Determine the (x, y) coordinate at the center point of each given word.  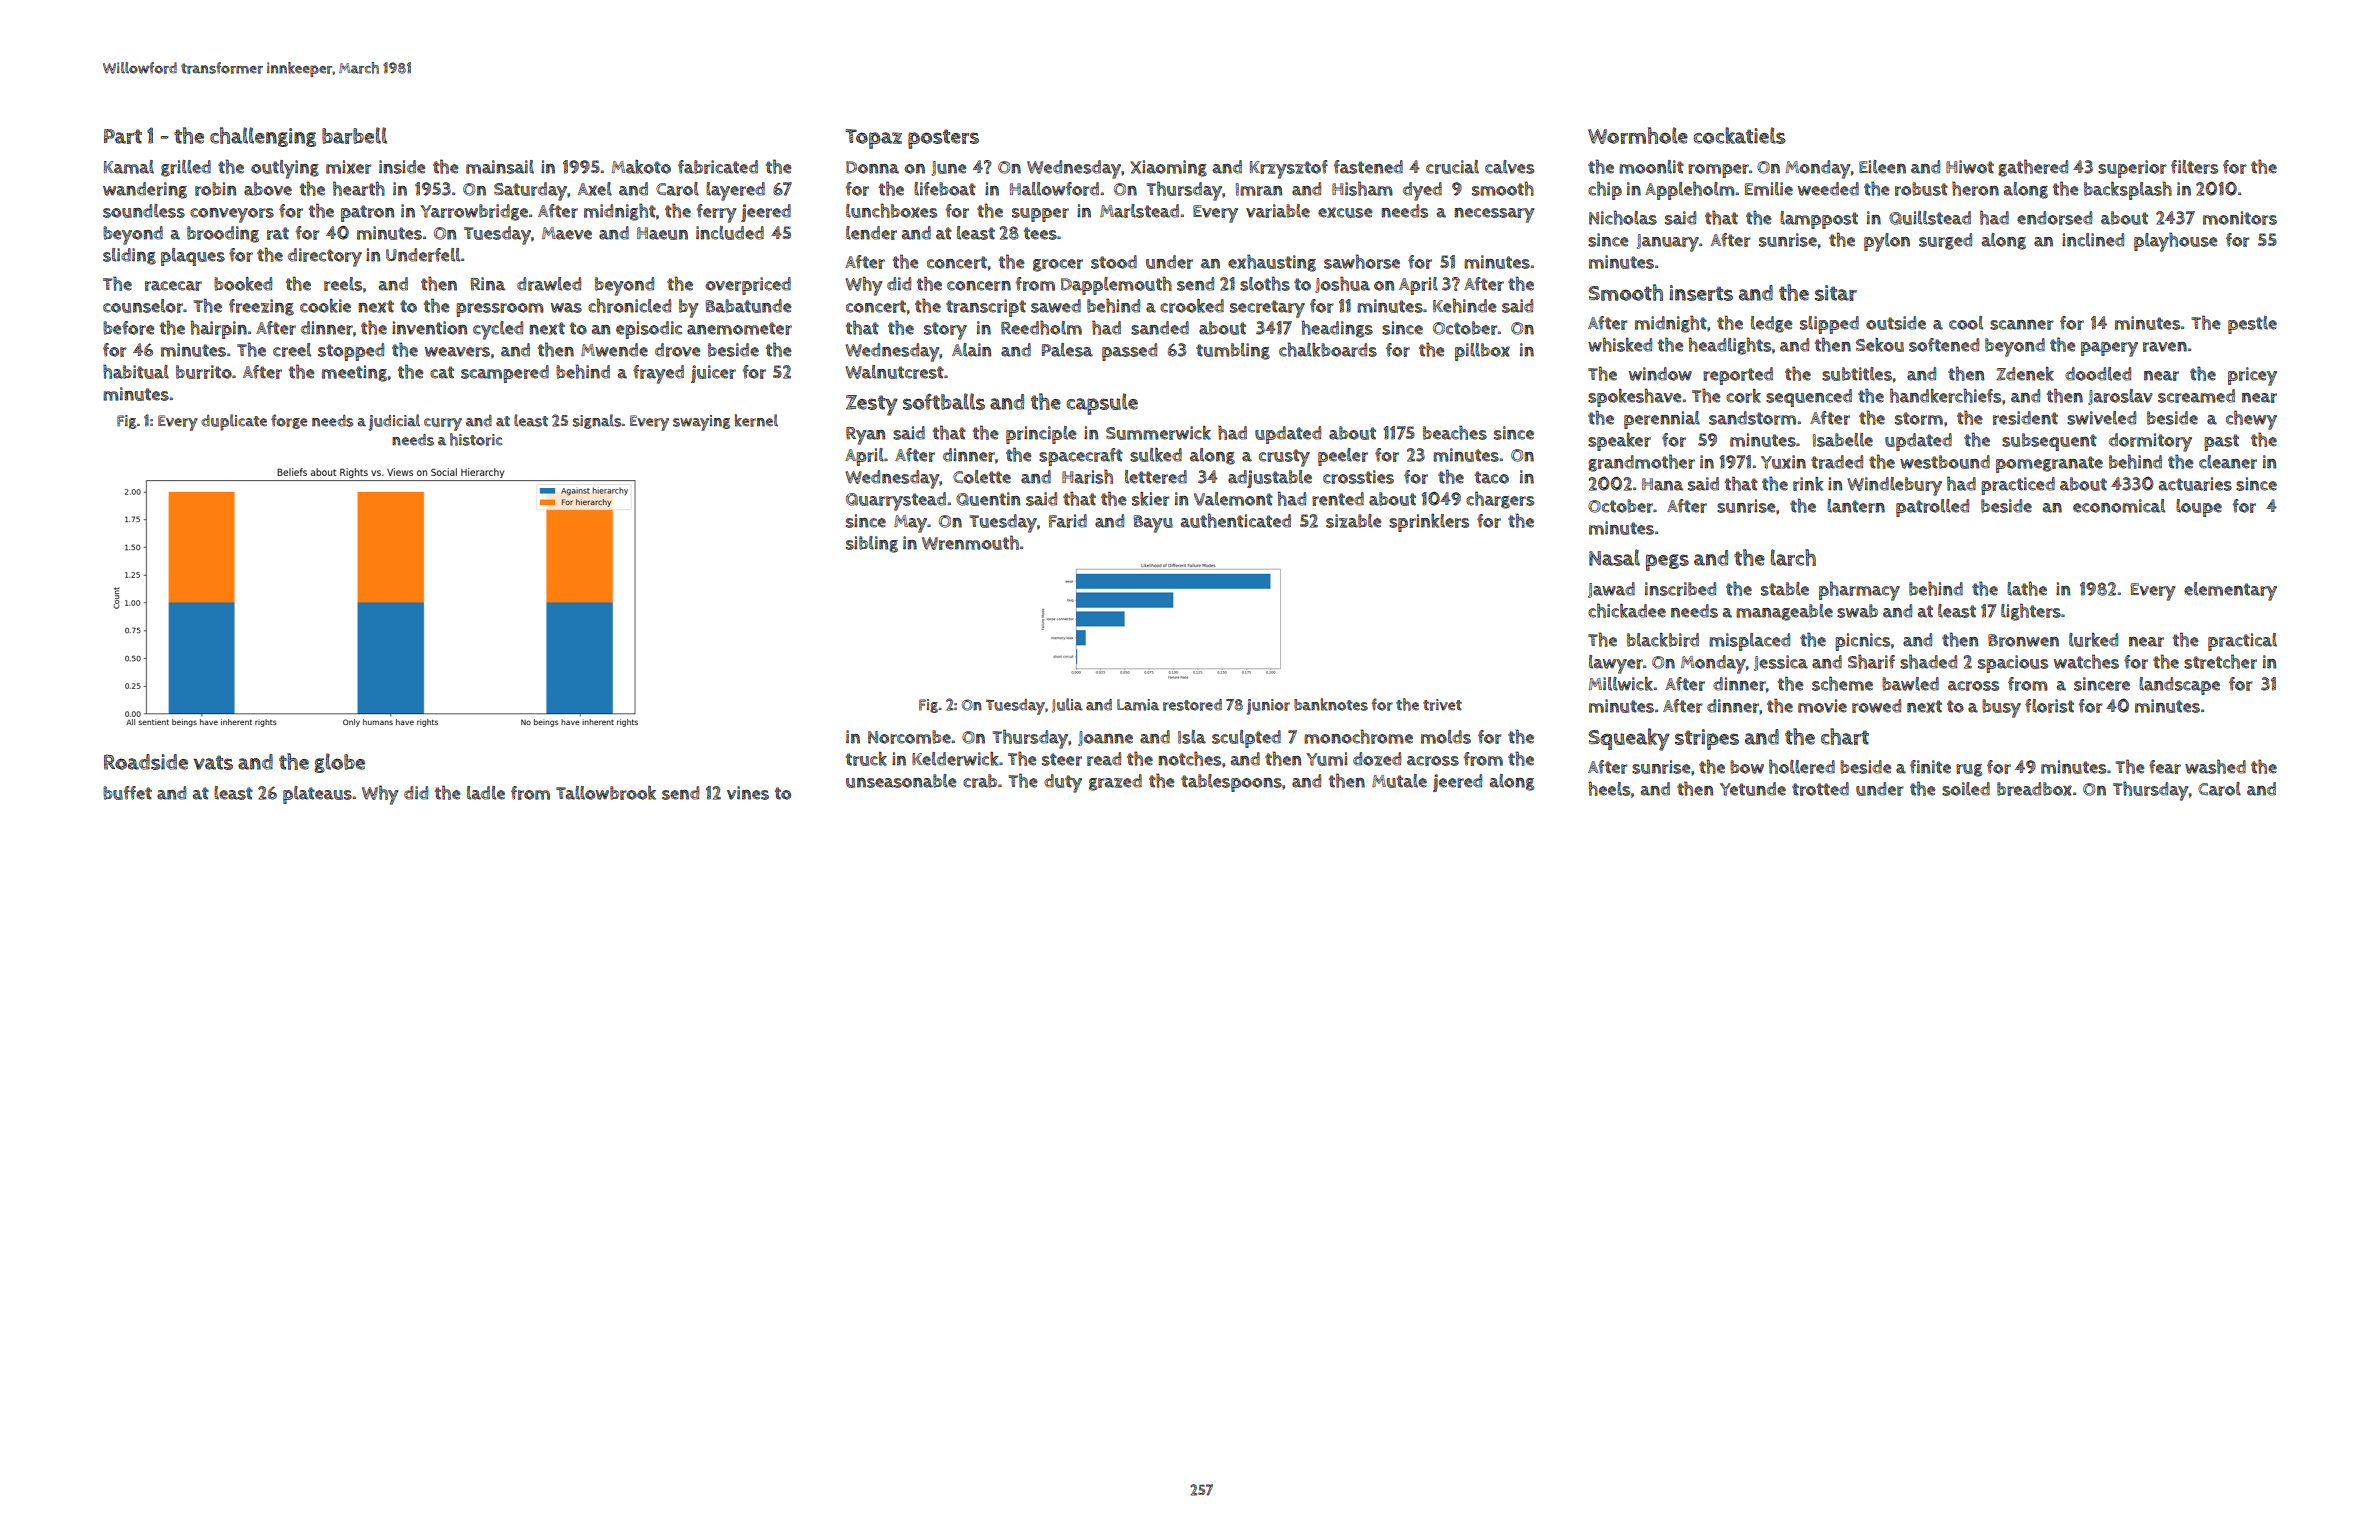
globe (339, 763)
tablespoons (1231, 783)
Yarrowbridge (474, 212)
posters (943, 139)
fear (2165, 767)
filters (2194, 167)
